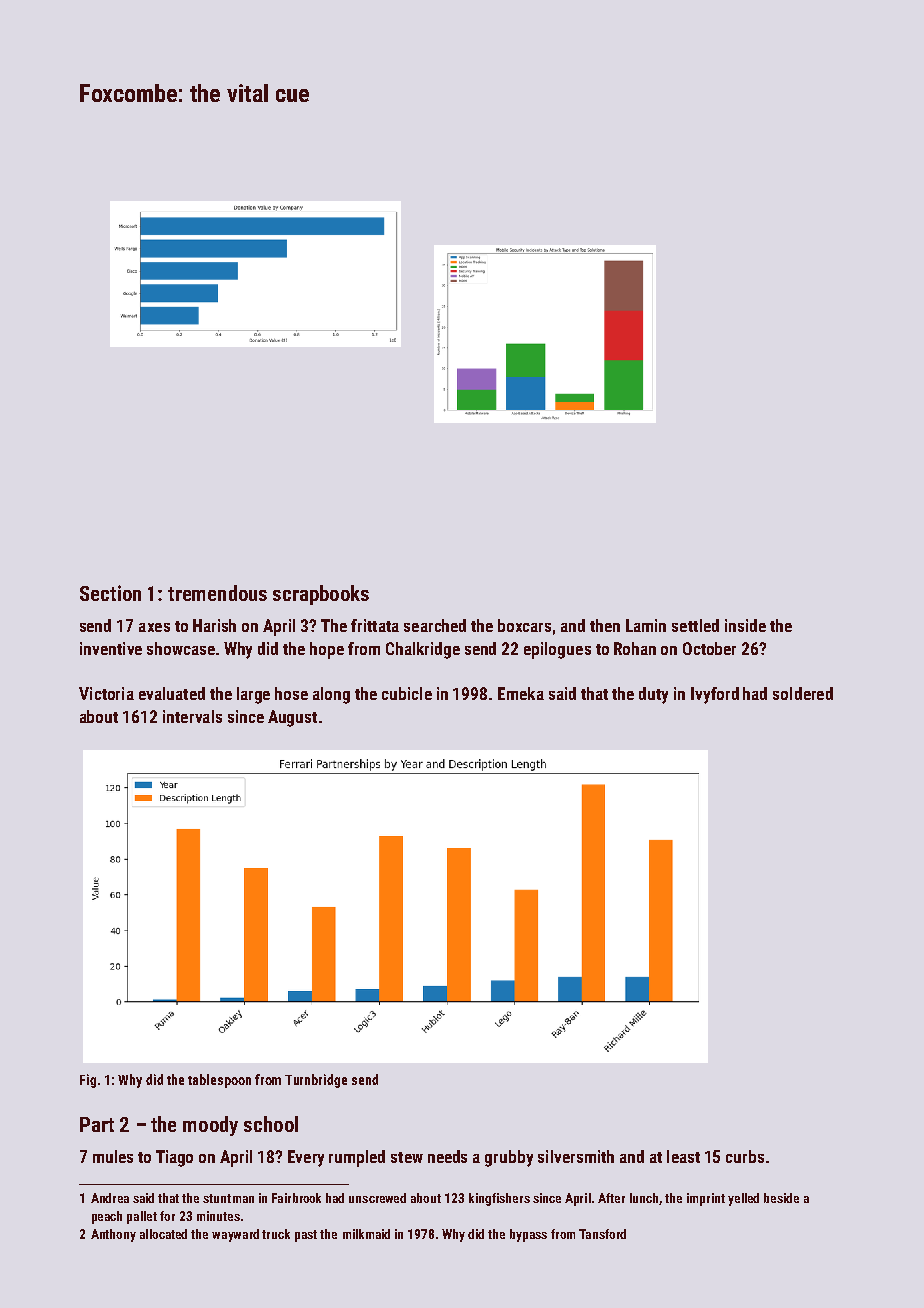 This screenshot has width=924, height=1308. What do you see at coordinates (715, 695) in the screenshot?
I see `Ivyford` at bounding box center [715, 695].
